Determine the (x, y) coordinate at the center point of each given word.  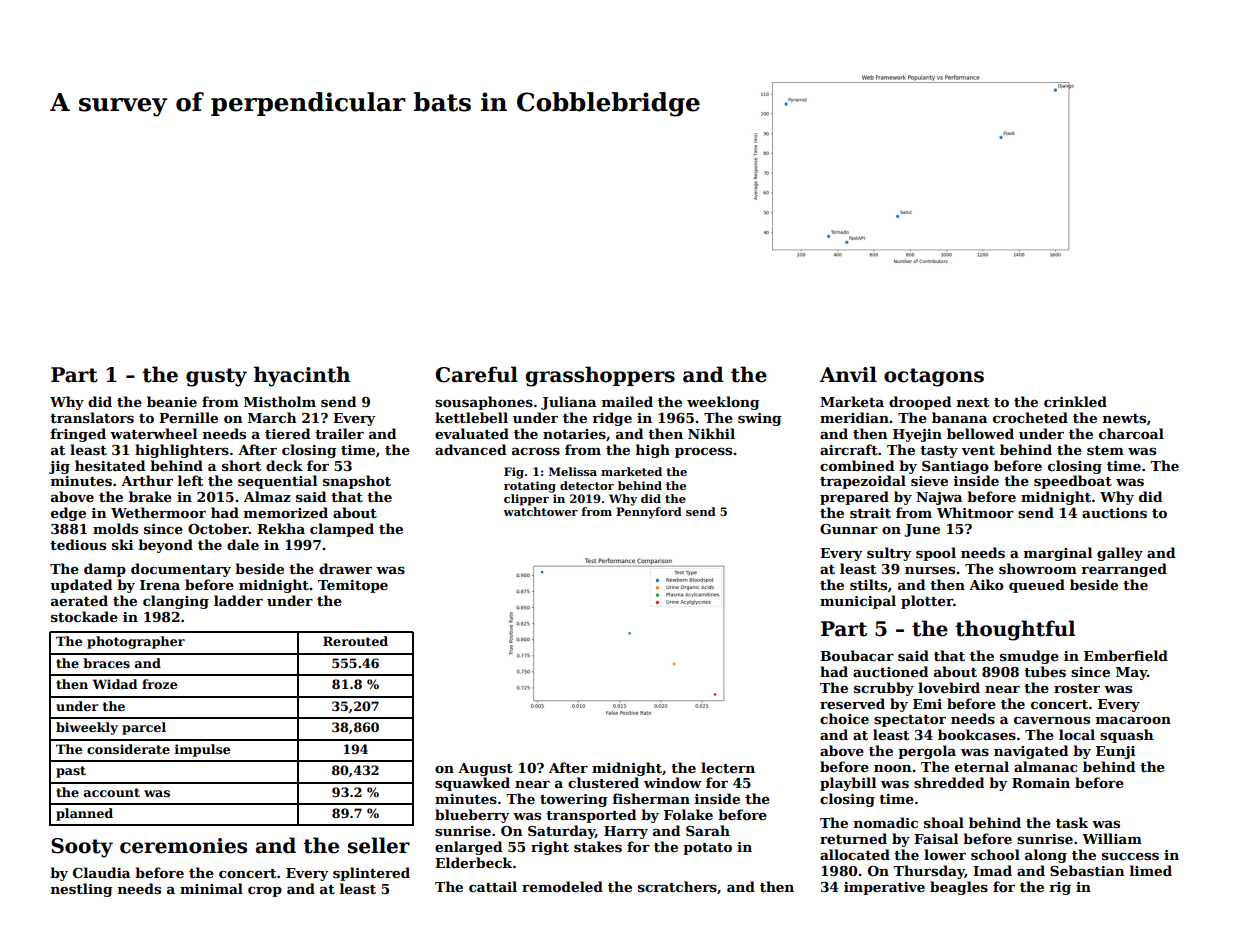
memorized (286, 512)
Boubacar (857, 655)
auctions (1114, 513)
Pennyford (649, 513)
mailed (627, 401)
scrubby (884, 689)
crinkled (1075, 401)
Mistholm (280, 401)
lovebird (949, 687)
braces (106, 663)
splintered (371, 874)
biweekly (87, 728)
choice (844, 718)
